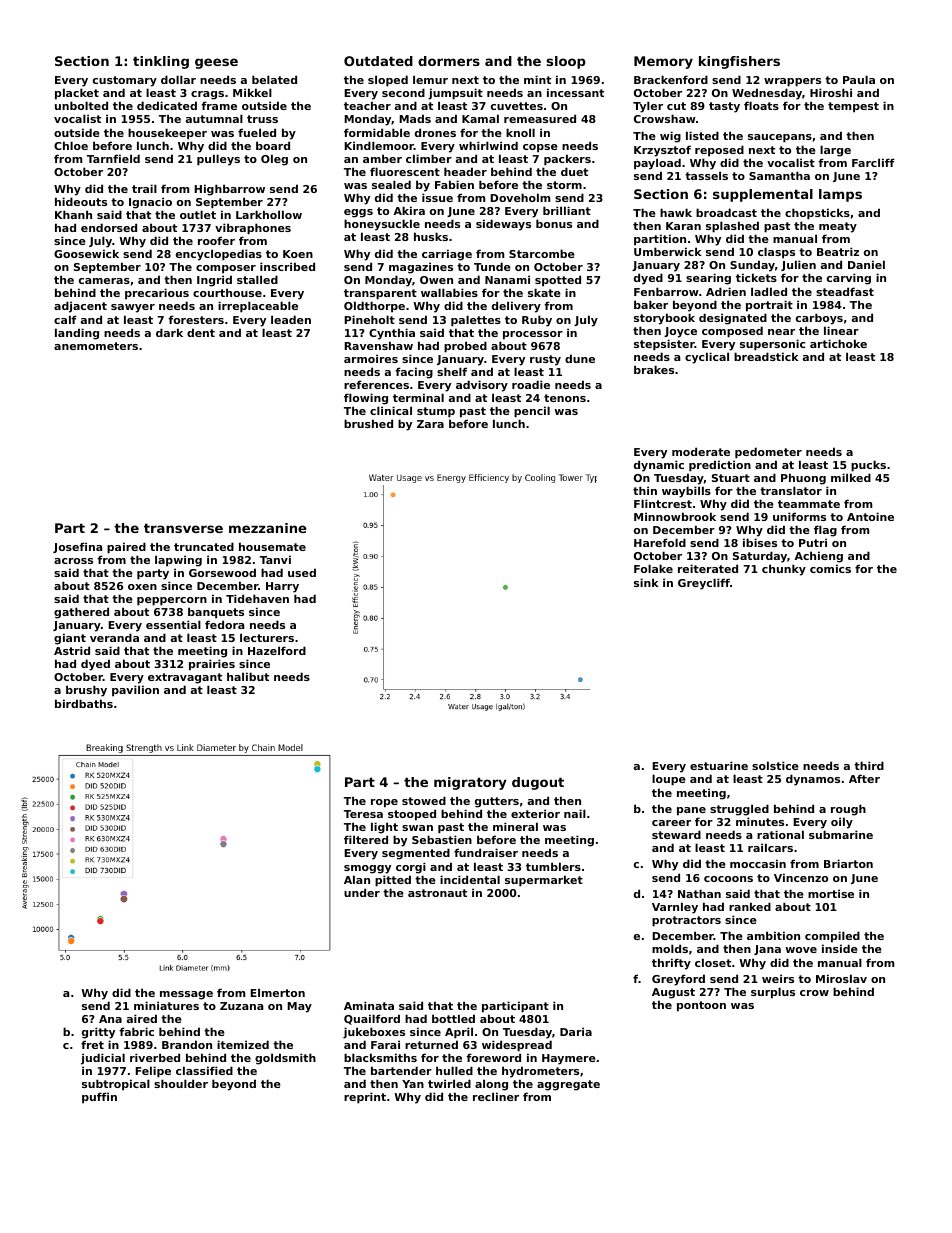  Describe the element at coordinates (663, 62) in the screenshot. I see `Memory` at that location.
